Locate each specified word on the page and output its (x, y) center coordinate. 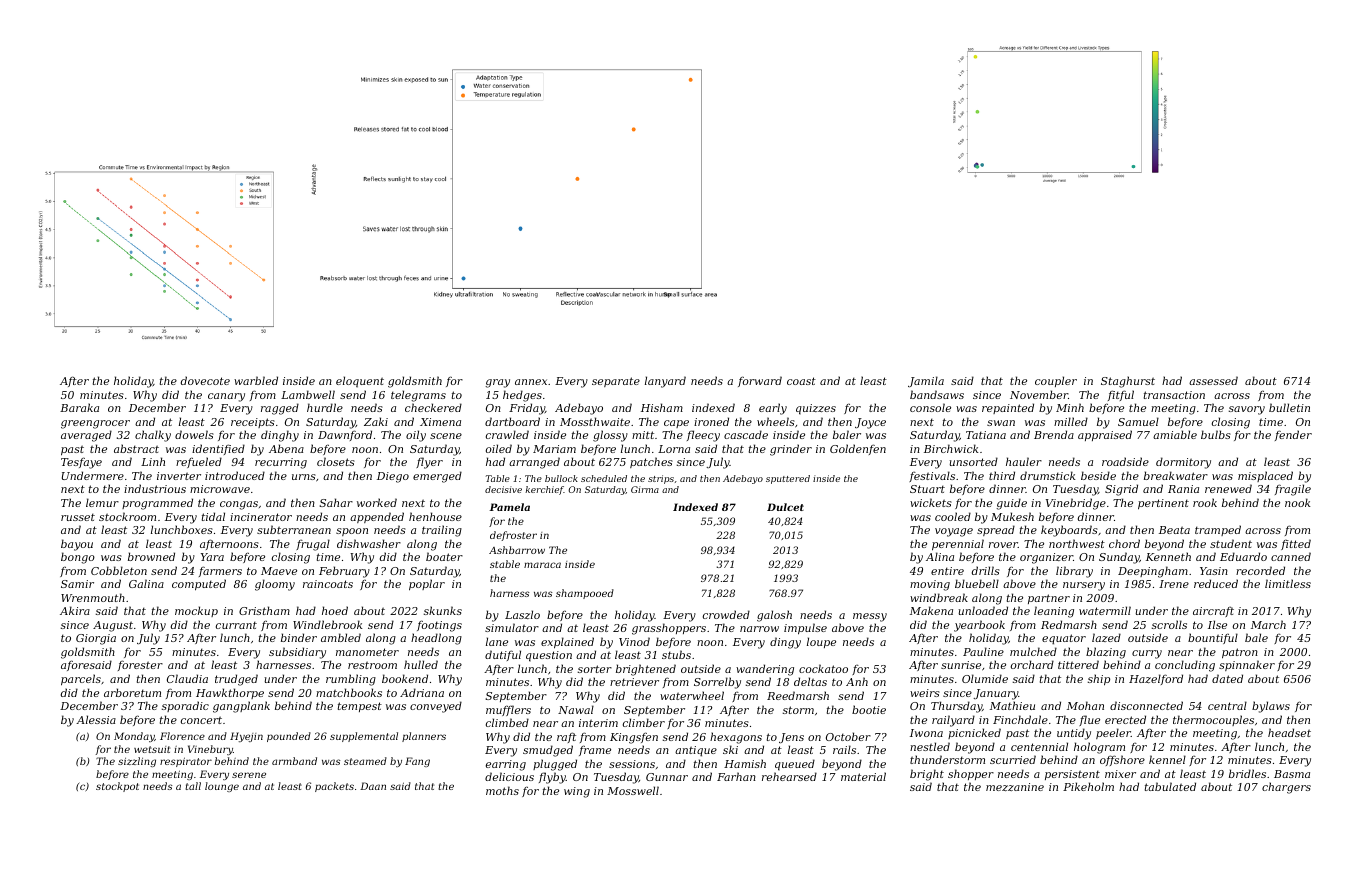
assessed (1213, 380)
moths (502, 790)
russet (78, 517)
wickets (931, 502)
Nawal (576, 709)
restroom (372, 665)
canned (1291, 556)
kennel (1167, 759)
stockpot (117, 787)
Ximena (440, 422)
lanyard (665, 382)
